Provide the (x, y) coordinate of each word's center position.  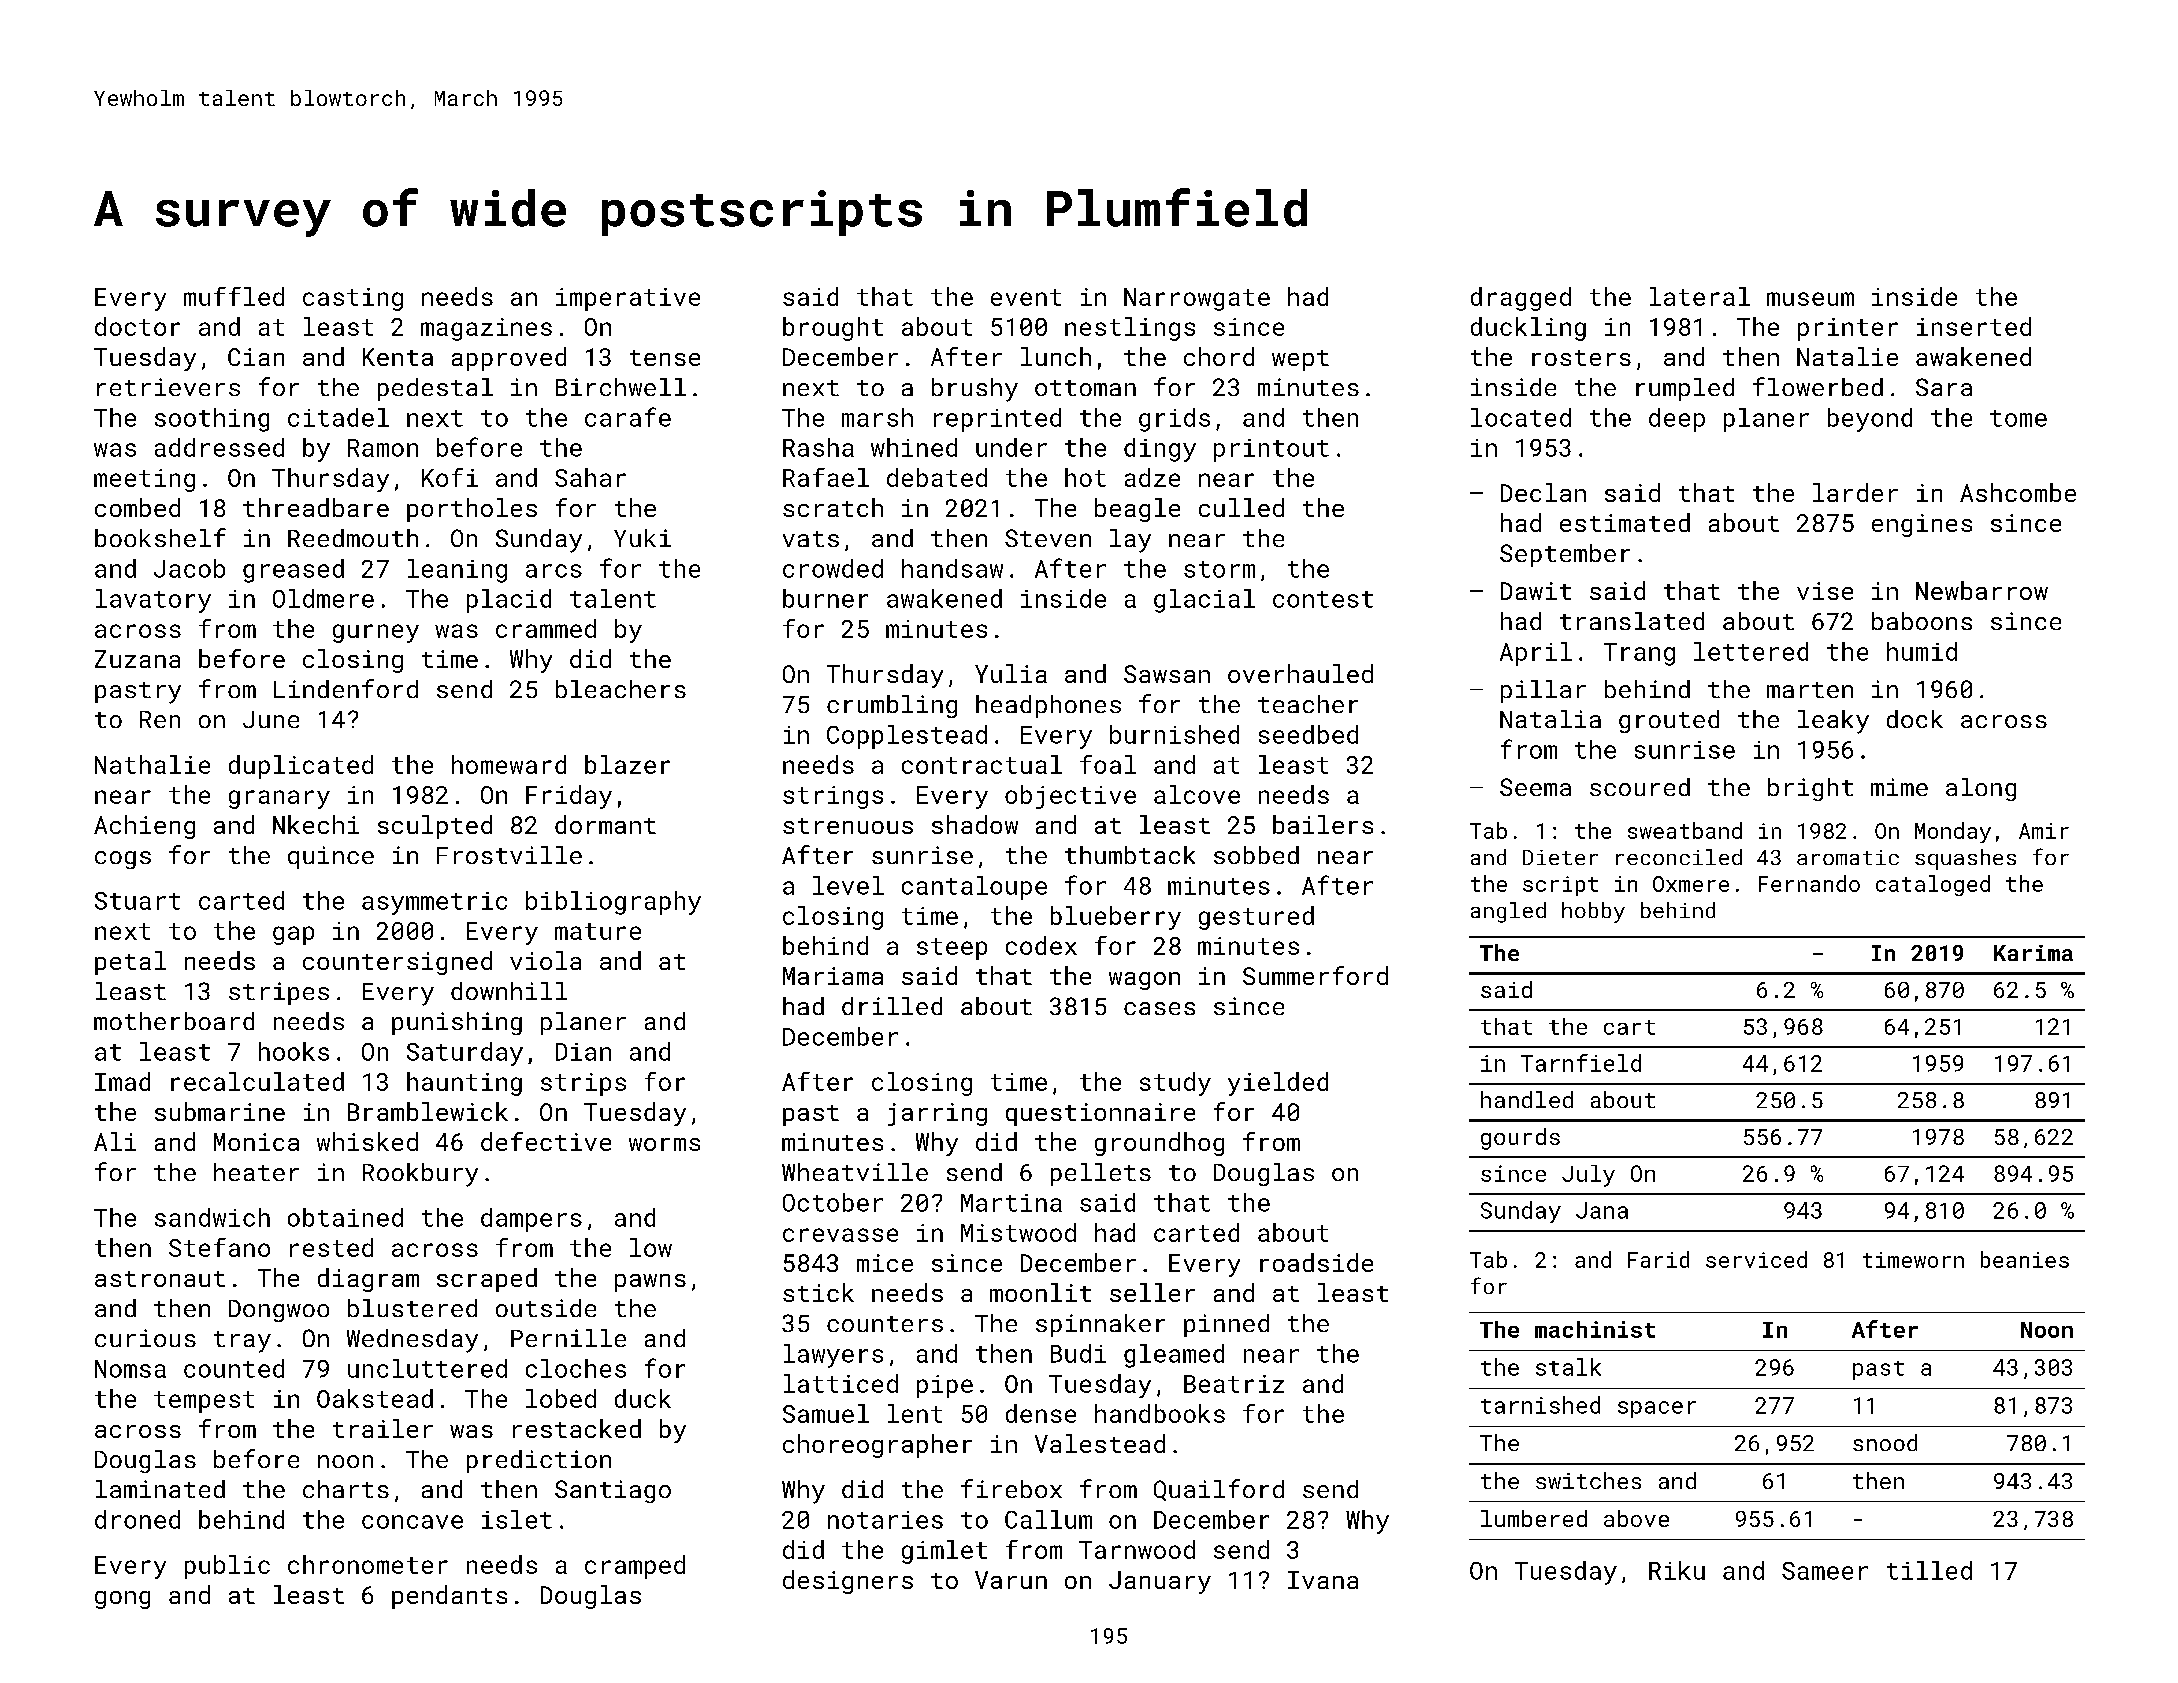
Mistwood (1018, 1232)
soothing (212, 420)
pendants (449, 1597)
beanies (2025, 1259)
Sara (1944, 387)
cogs (123, 860)
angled (1508, 912)
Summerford (1315, 975)
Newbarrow (1982, 590)
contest (1323, 599)
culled (1241, 507)
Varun (1011, 1580)
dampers (531, 1220)
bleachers (621, 689)
